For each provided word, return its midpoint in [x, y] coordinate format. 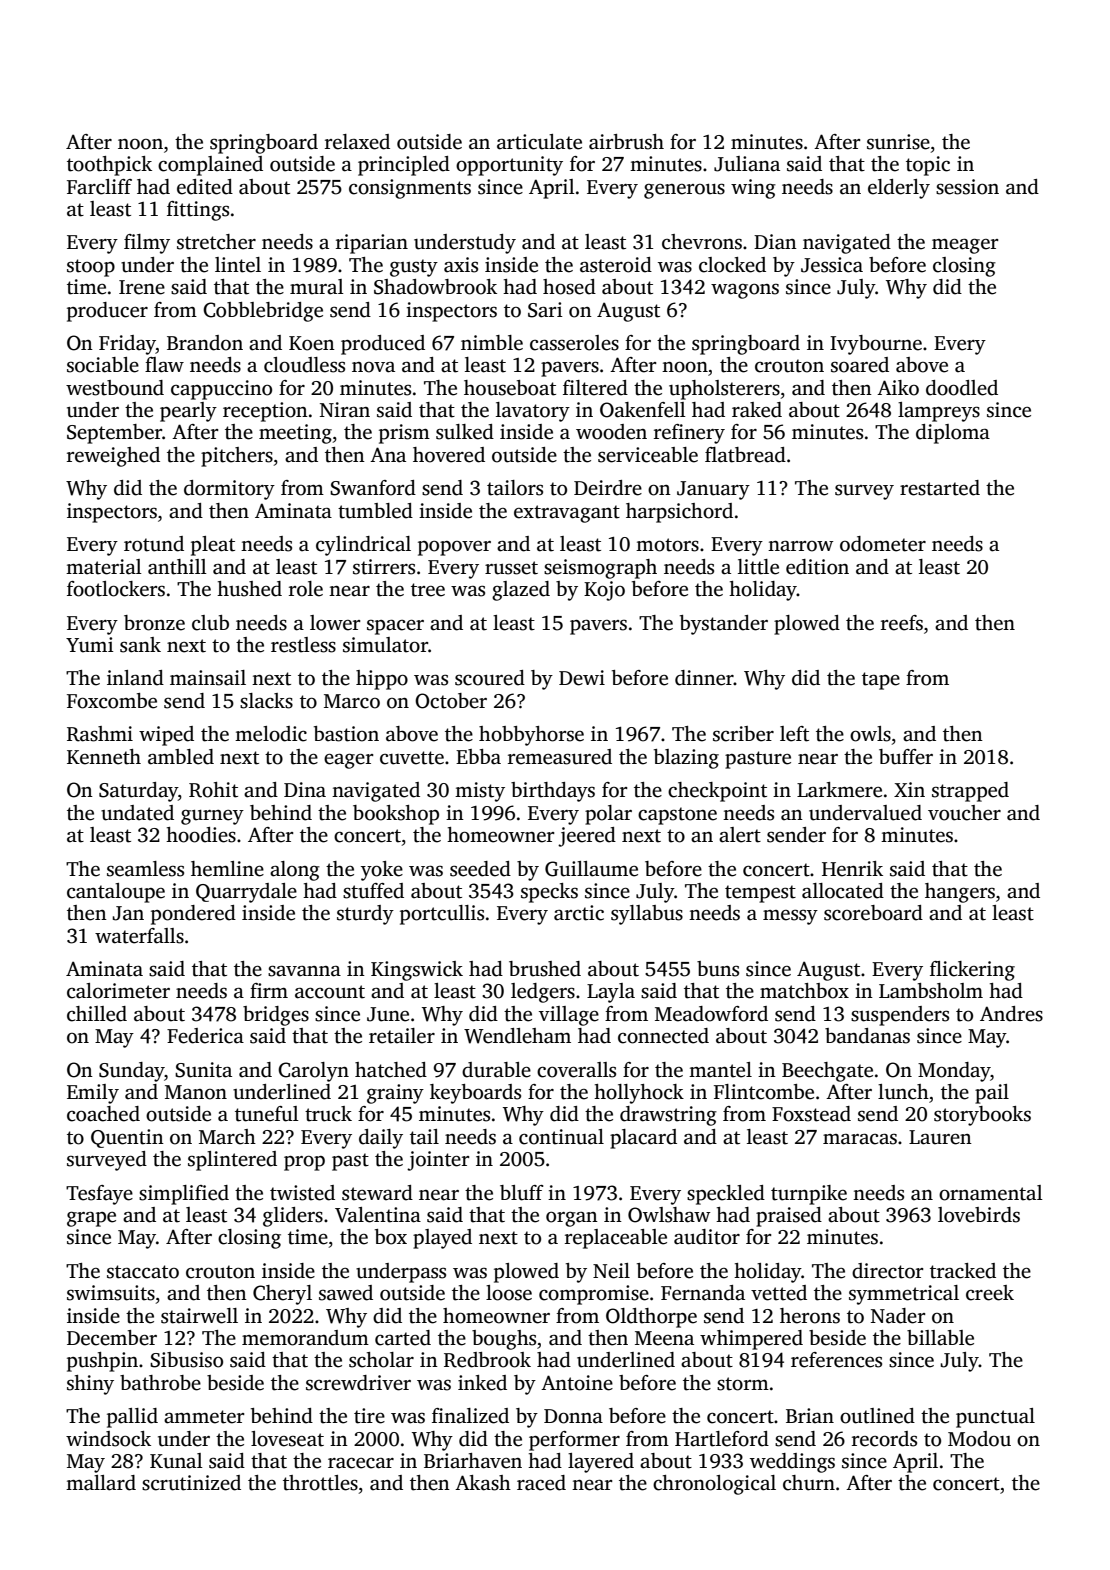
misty [480, 792]
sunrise [898, 142]
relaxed [357, 142]
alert [740, 835]
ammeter [204, 1417]
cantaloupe [116, 893]
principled [404, 166]
